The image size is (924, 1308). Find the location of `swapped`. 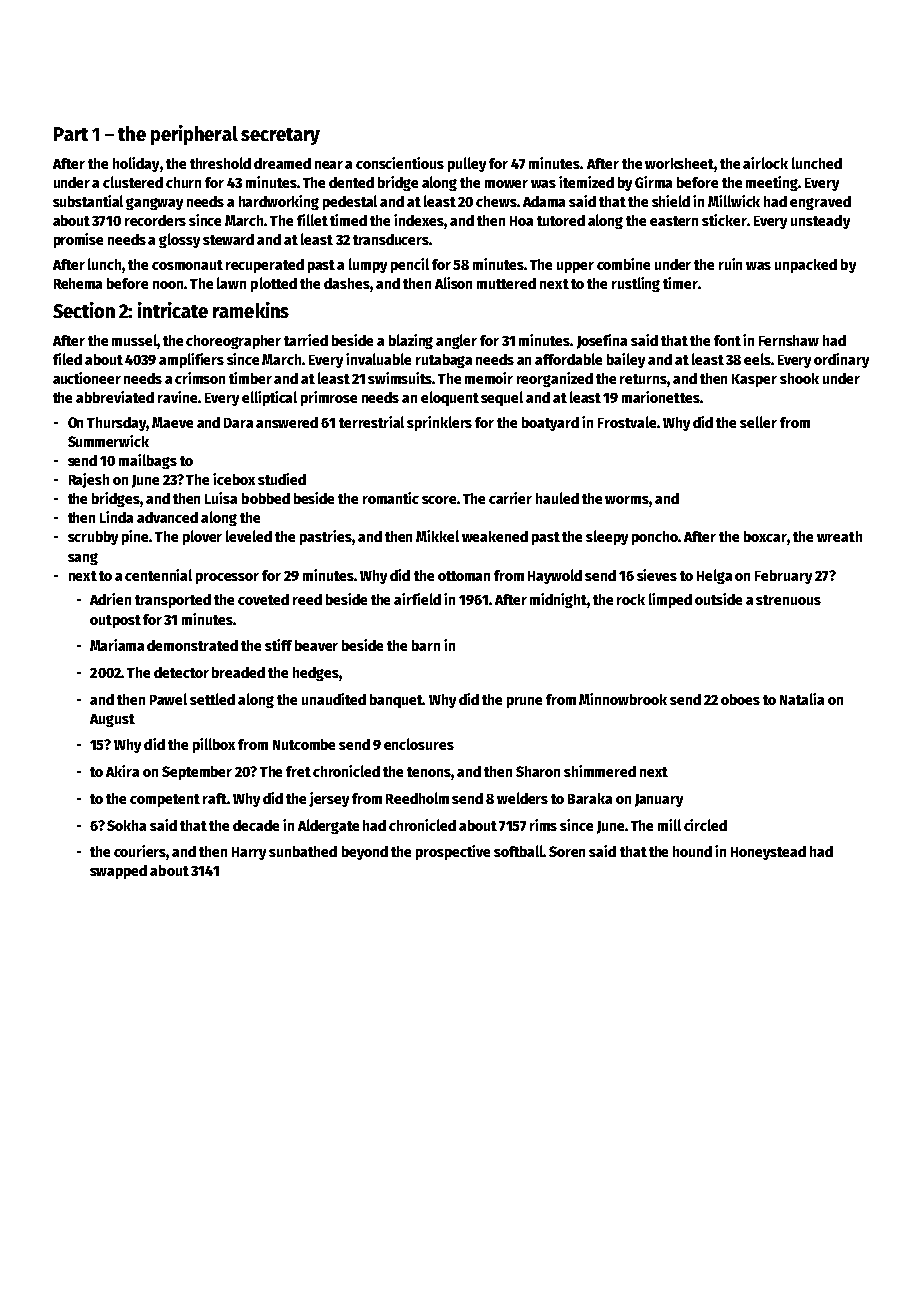

swapped is located at coordinates (118, 872).
